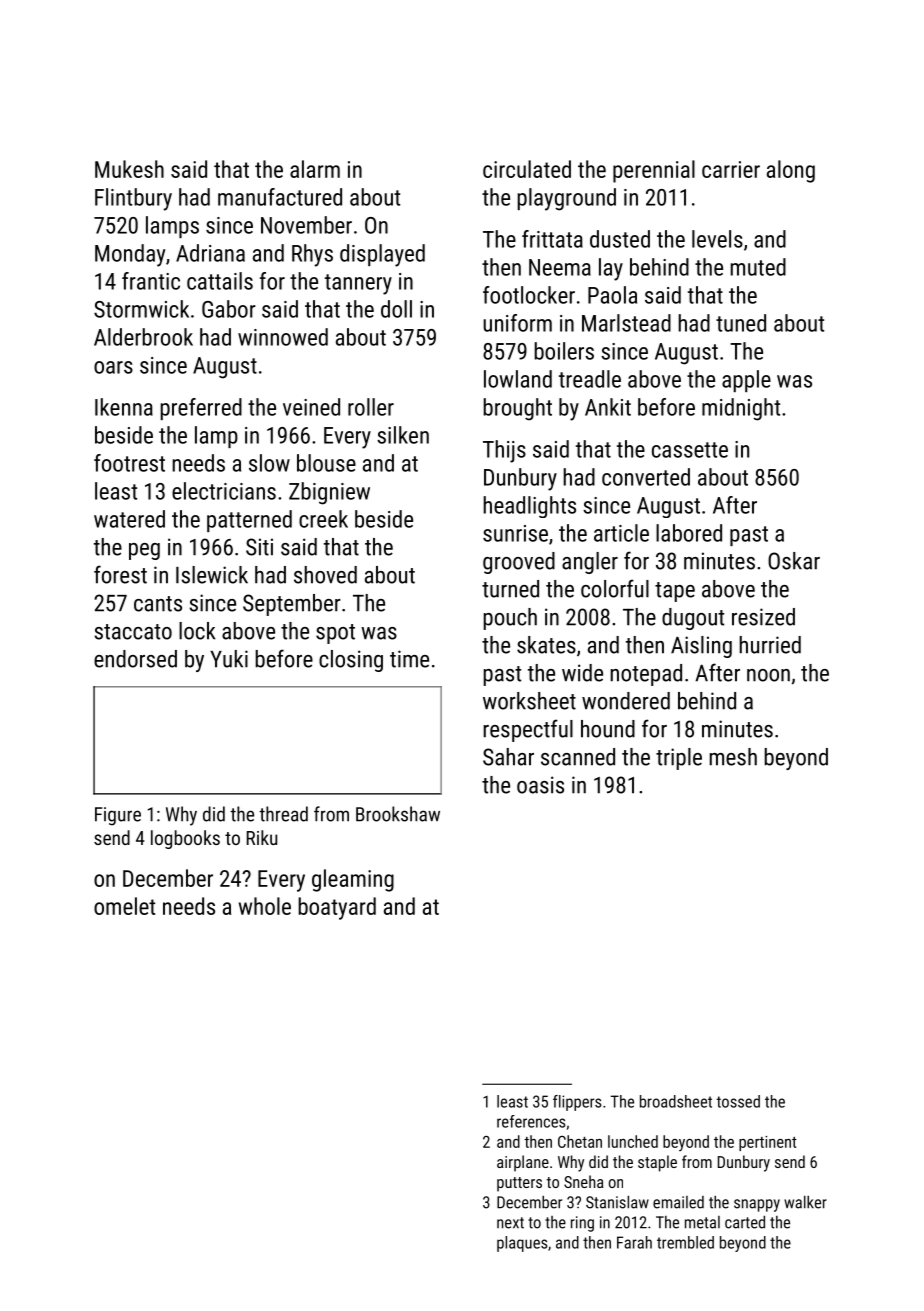 The image size is (924, 1311). Describe the element at coordinates (731, 169) in the screenshot. I see `carrier` at that location.
